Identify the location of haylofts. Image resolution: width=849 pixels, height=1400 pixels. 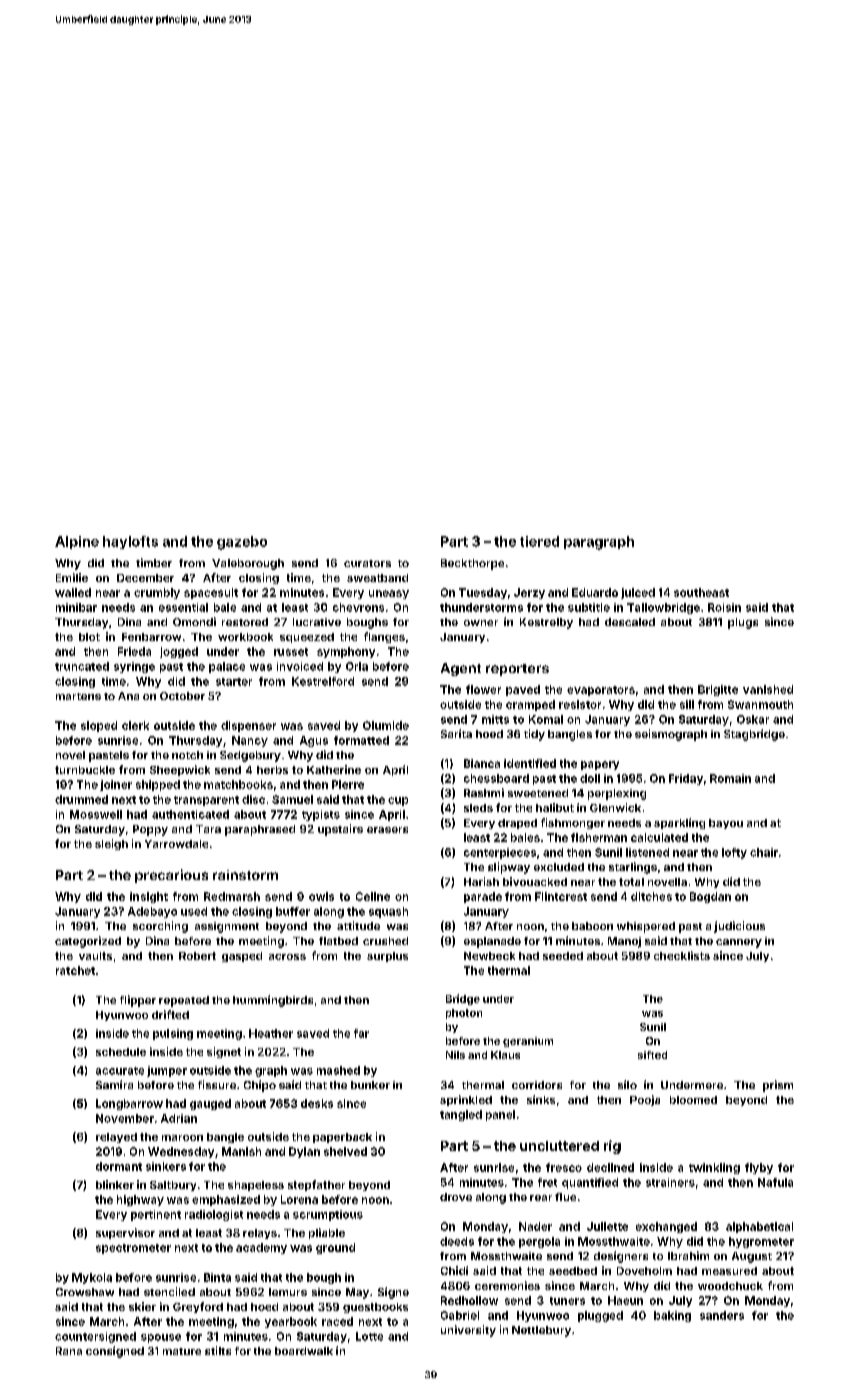
(130, 542).
